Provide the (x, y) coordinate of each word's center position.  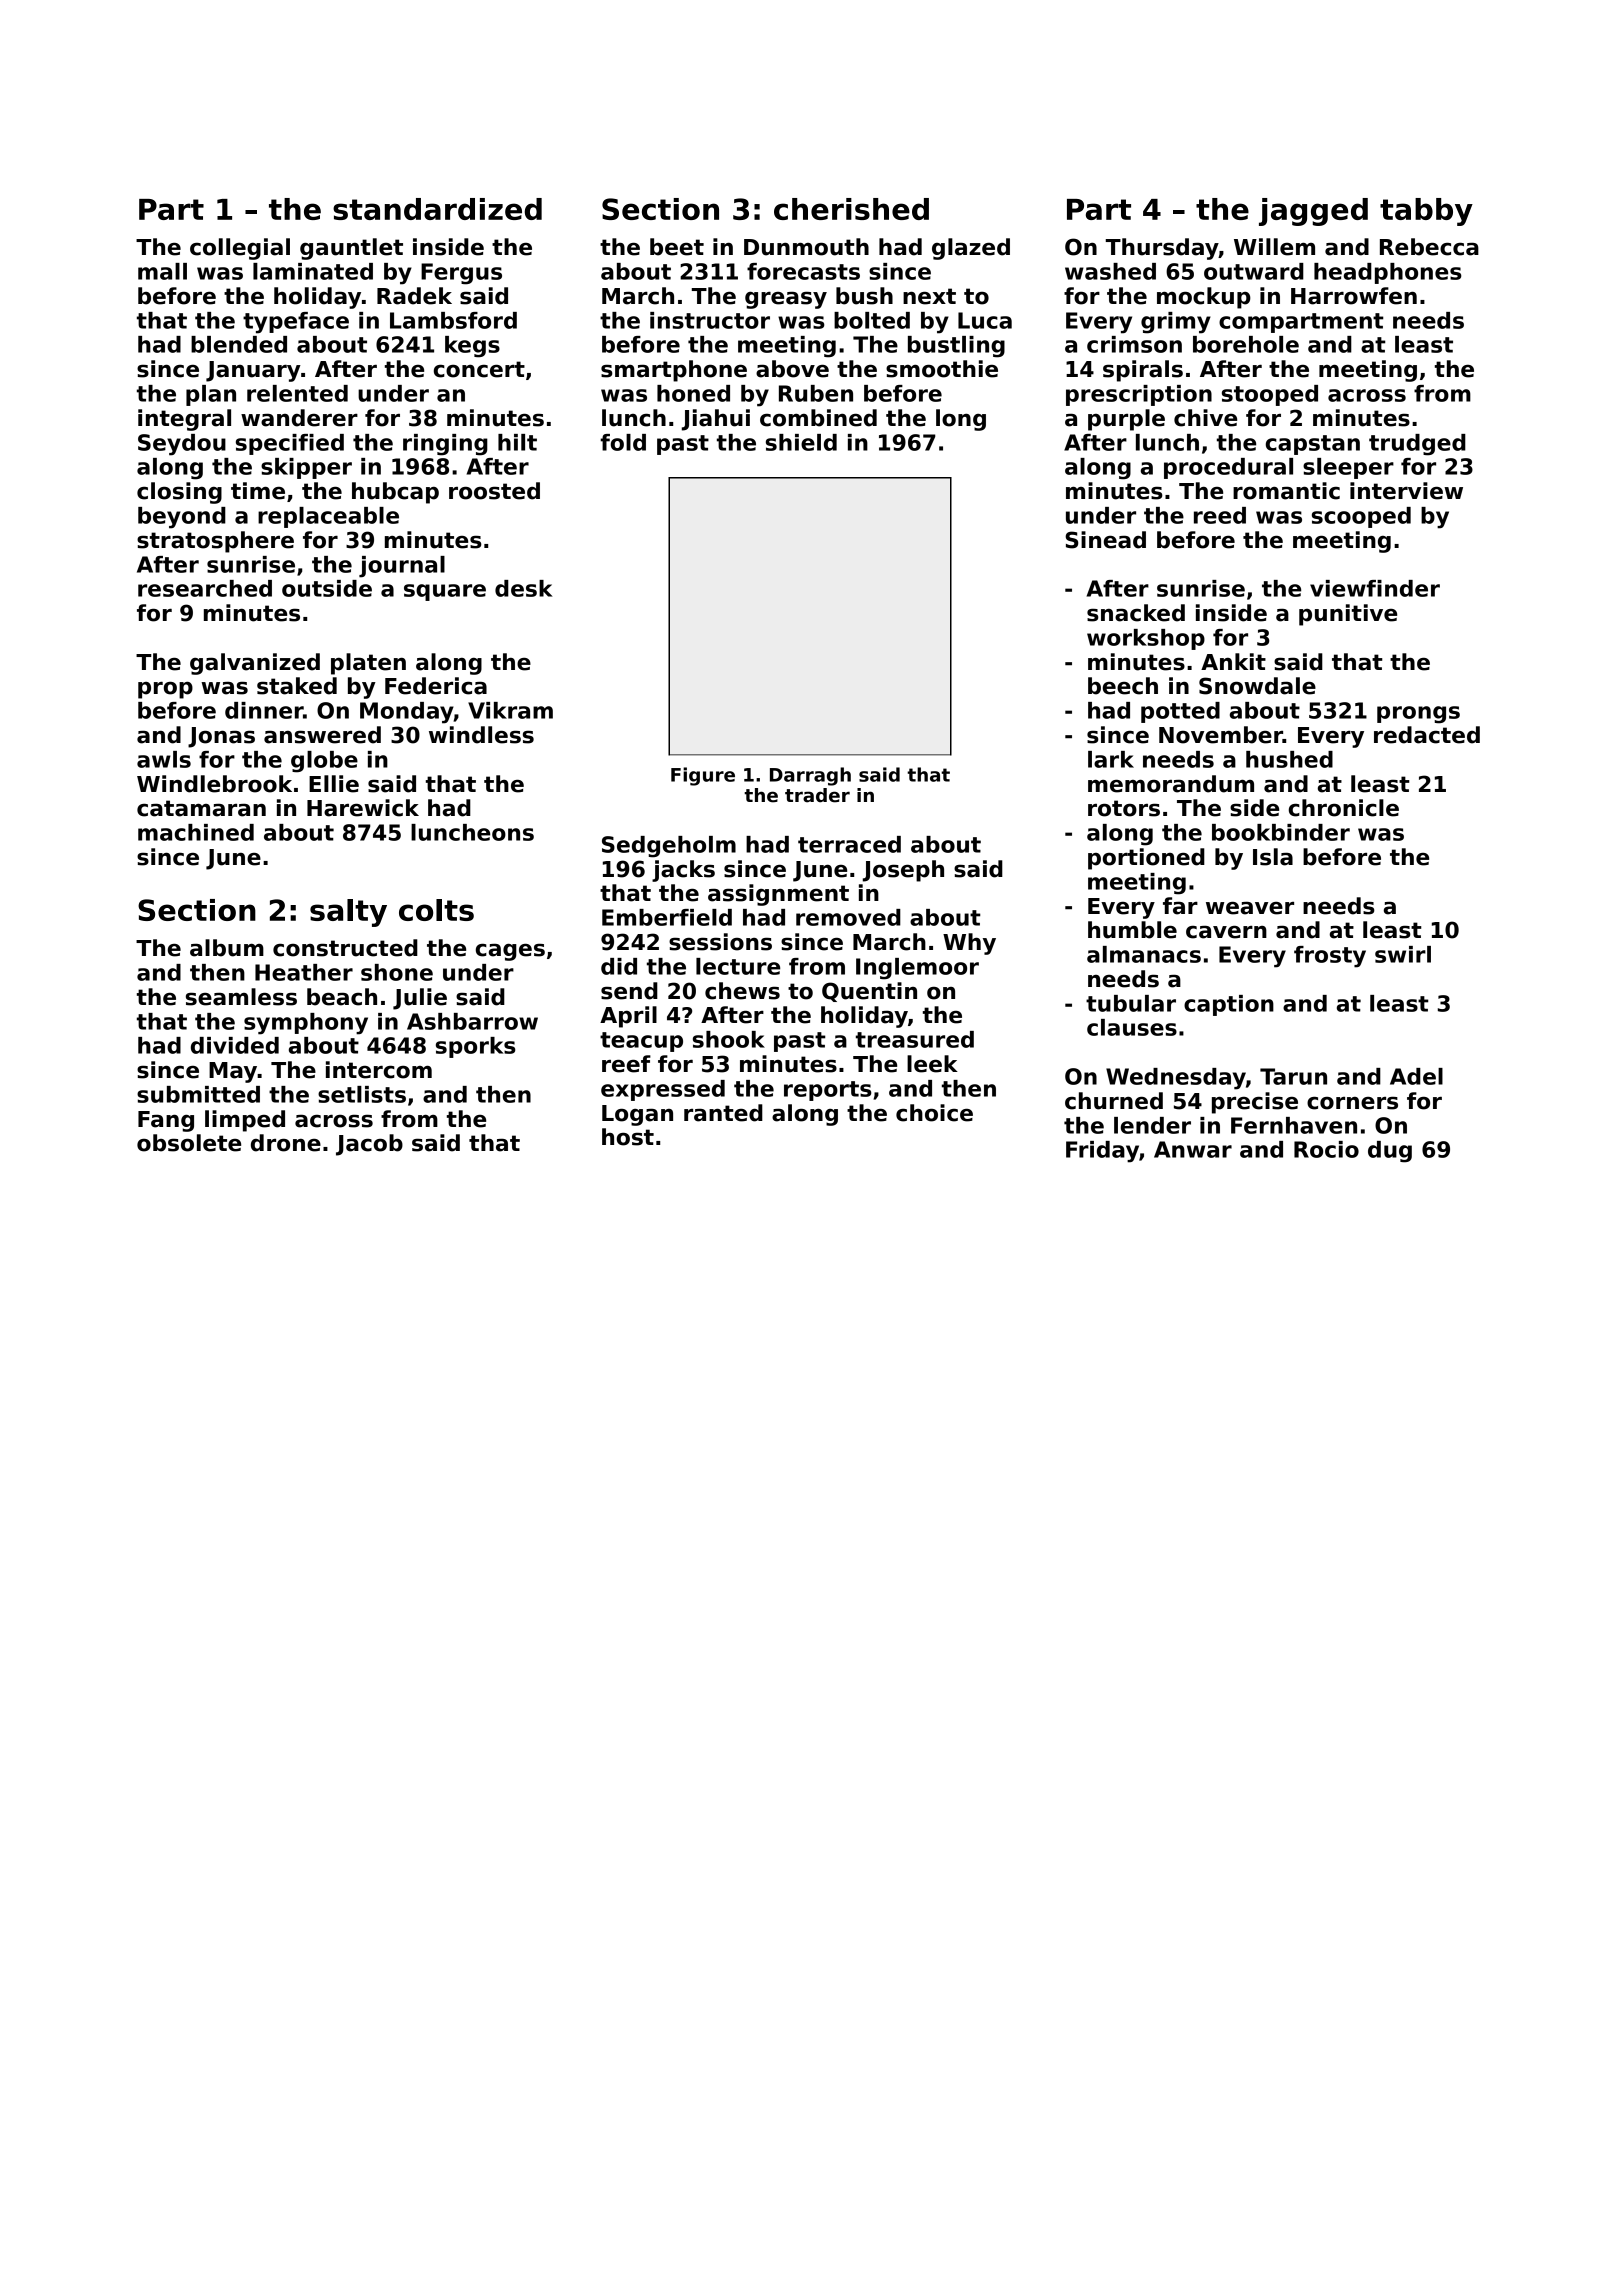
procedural (1228, 468)
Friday (1102, 1152)
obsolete (189, 1143)
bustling (956, 347)
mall (162, 271)
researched (205, 588)
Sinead (1105, 540)
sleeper (1348, 468)
